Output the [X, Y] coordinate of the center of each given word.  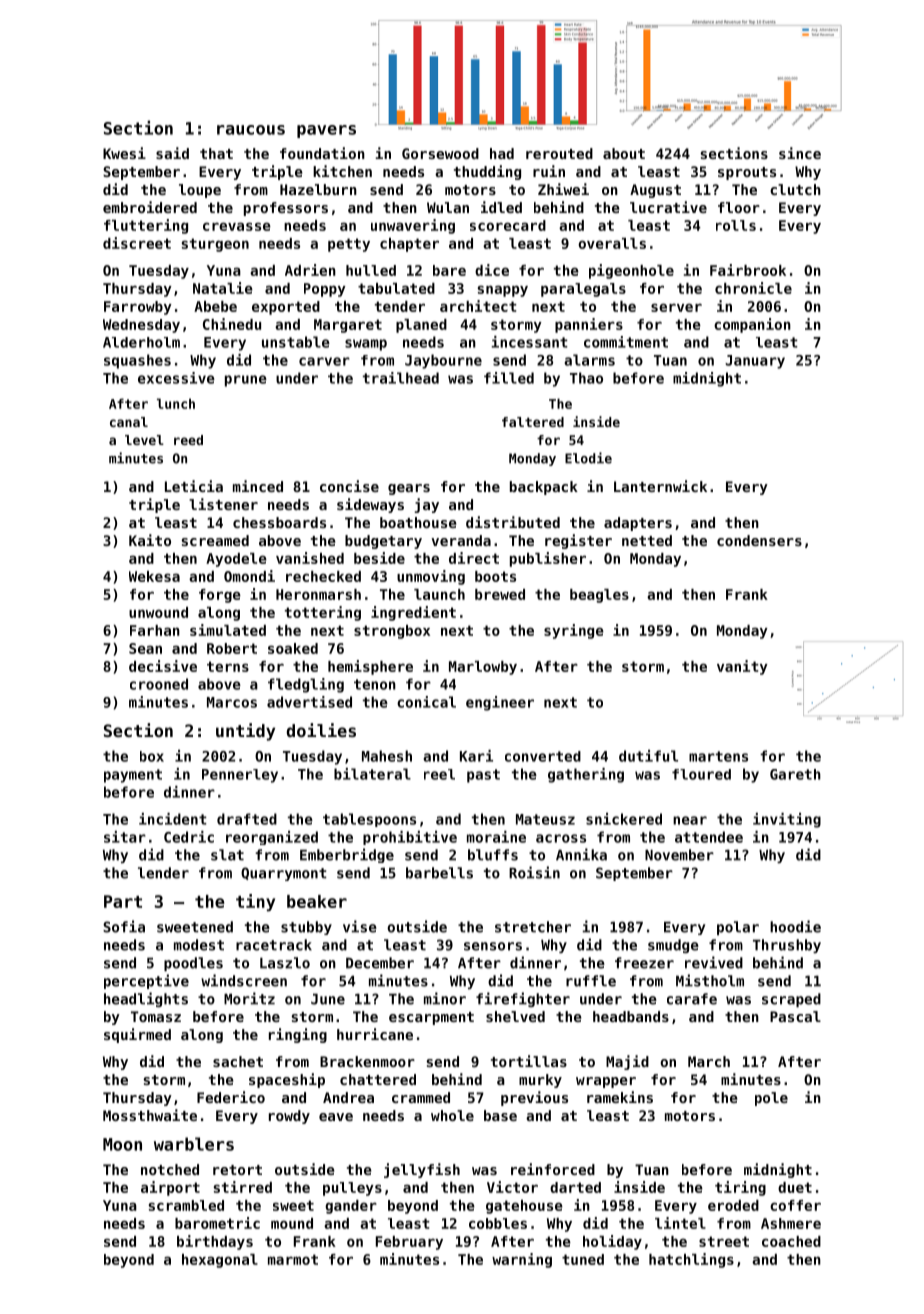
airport [170, 1188]
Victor [512, 1187]
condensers [759, 540]
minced [258, 486]
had [502, 153]
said [172, 153]
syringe [574, 631]
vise [360, 926]
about [624, 153]
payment [133, 776]
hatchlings [691, 1260]
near [690, 820]
